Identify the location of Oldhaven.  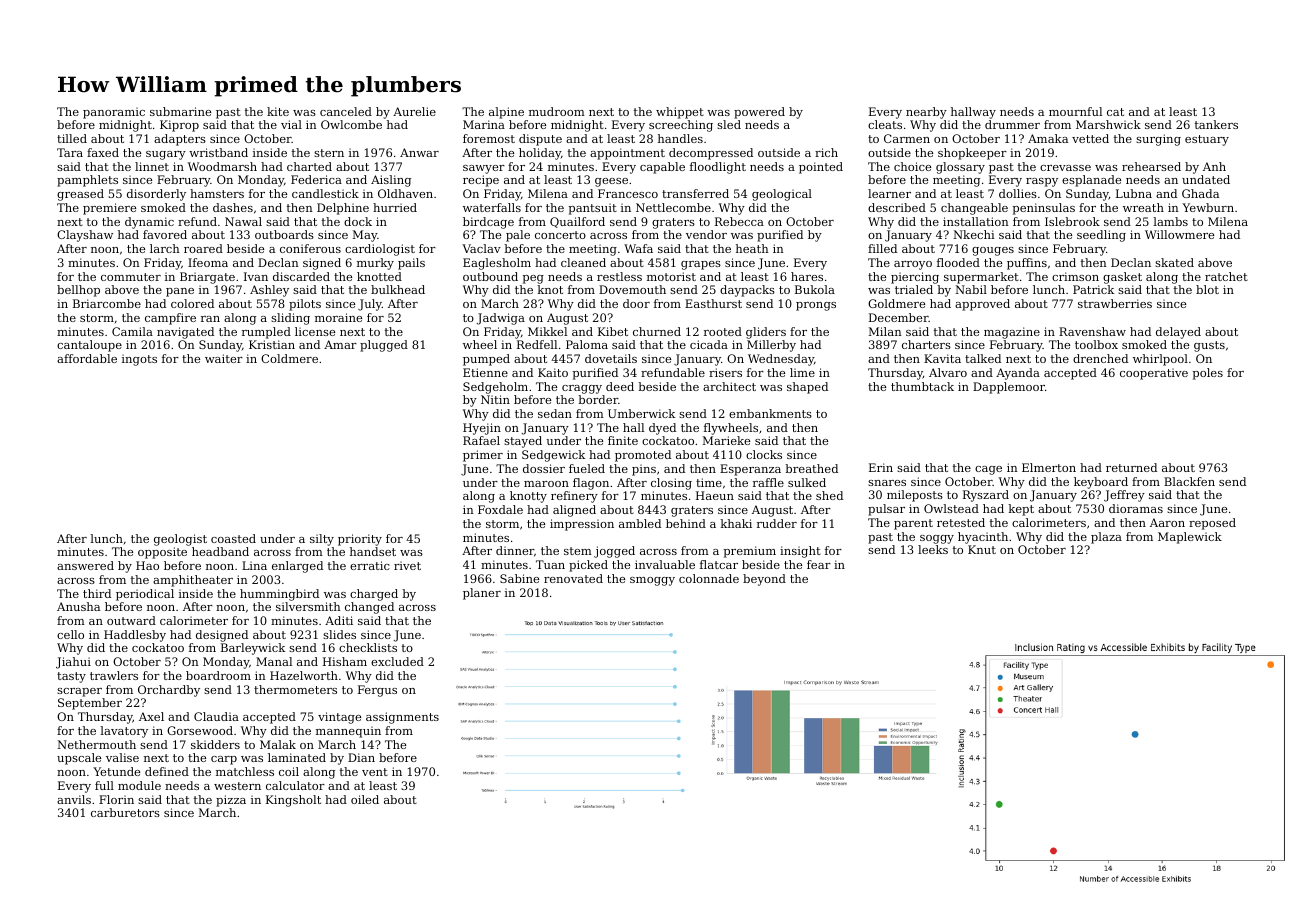
(405, 193).
